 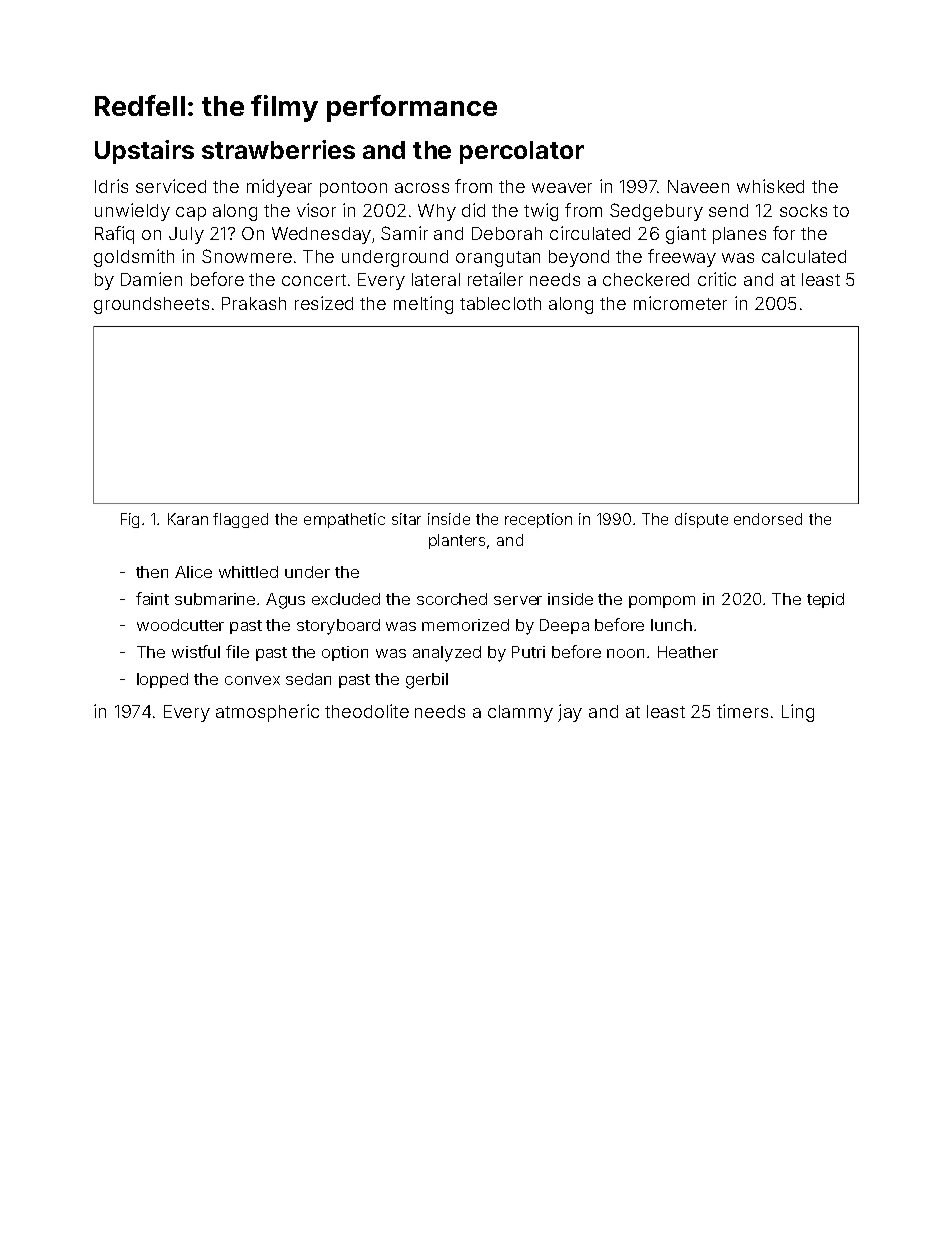 What do you see at coordinates (254, 303) in the screenshot?
I see `Prakash` at bounding box center [254, 303].
